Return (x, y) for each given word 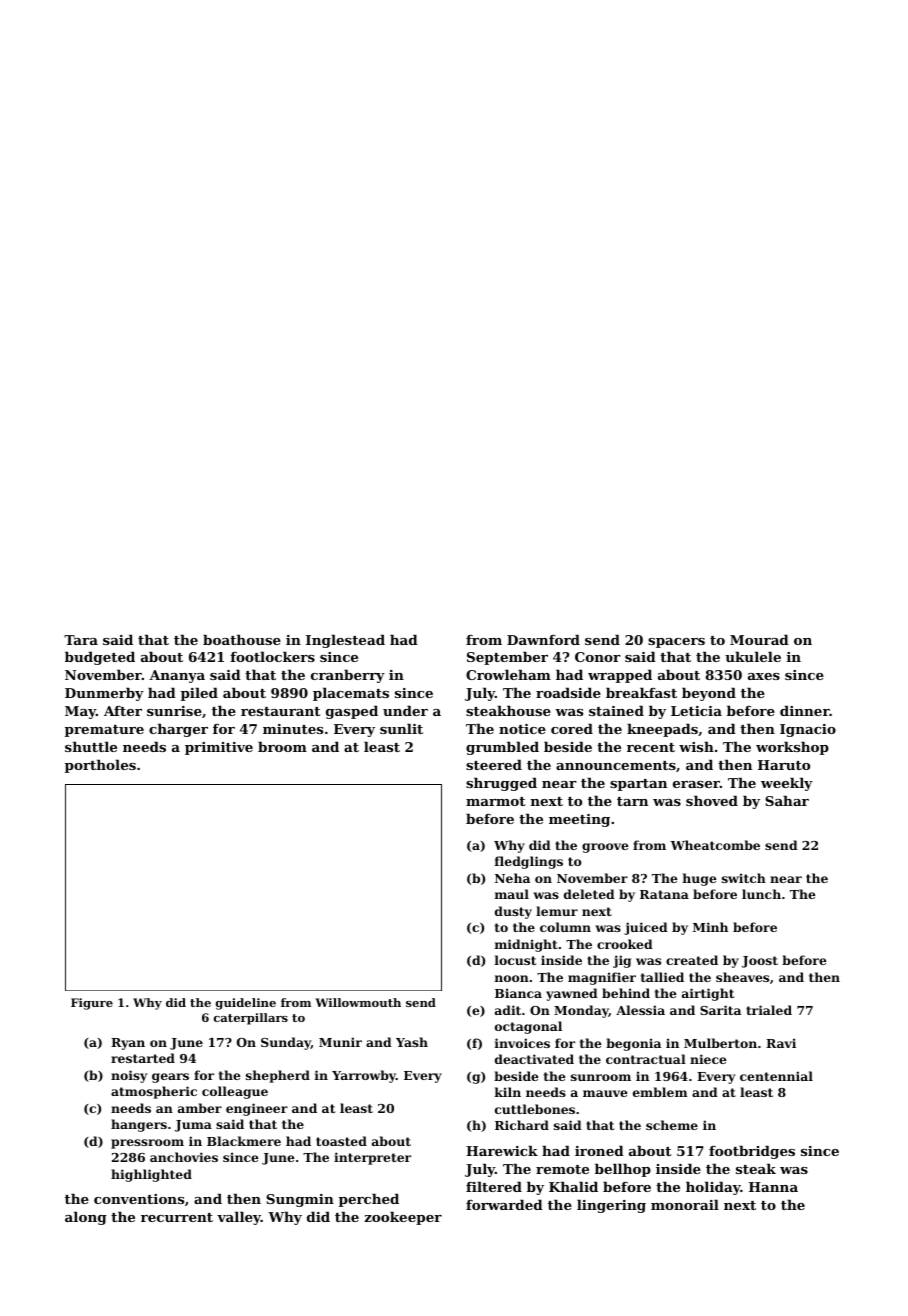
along (86, 1218)
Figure (92, 1004)
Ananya (177, 676)
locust (515, 960)
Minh (710, 927)
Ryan (128, 1044)
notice (522, 729)
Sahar (787, 800)
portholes (100, 766)
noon (512, 978)
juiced (646, 928)
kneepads (662, 730)
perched (369, 1200)
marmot (495, 801)
